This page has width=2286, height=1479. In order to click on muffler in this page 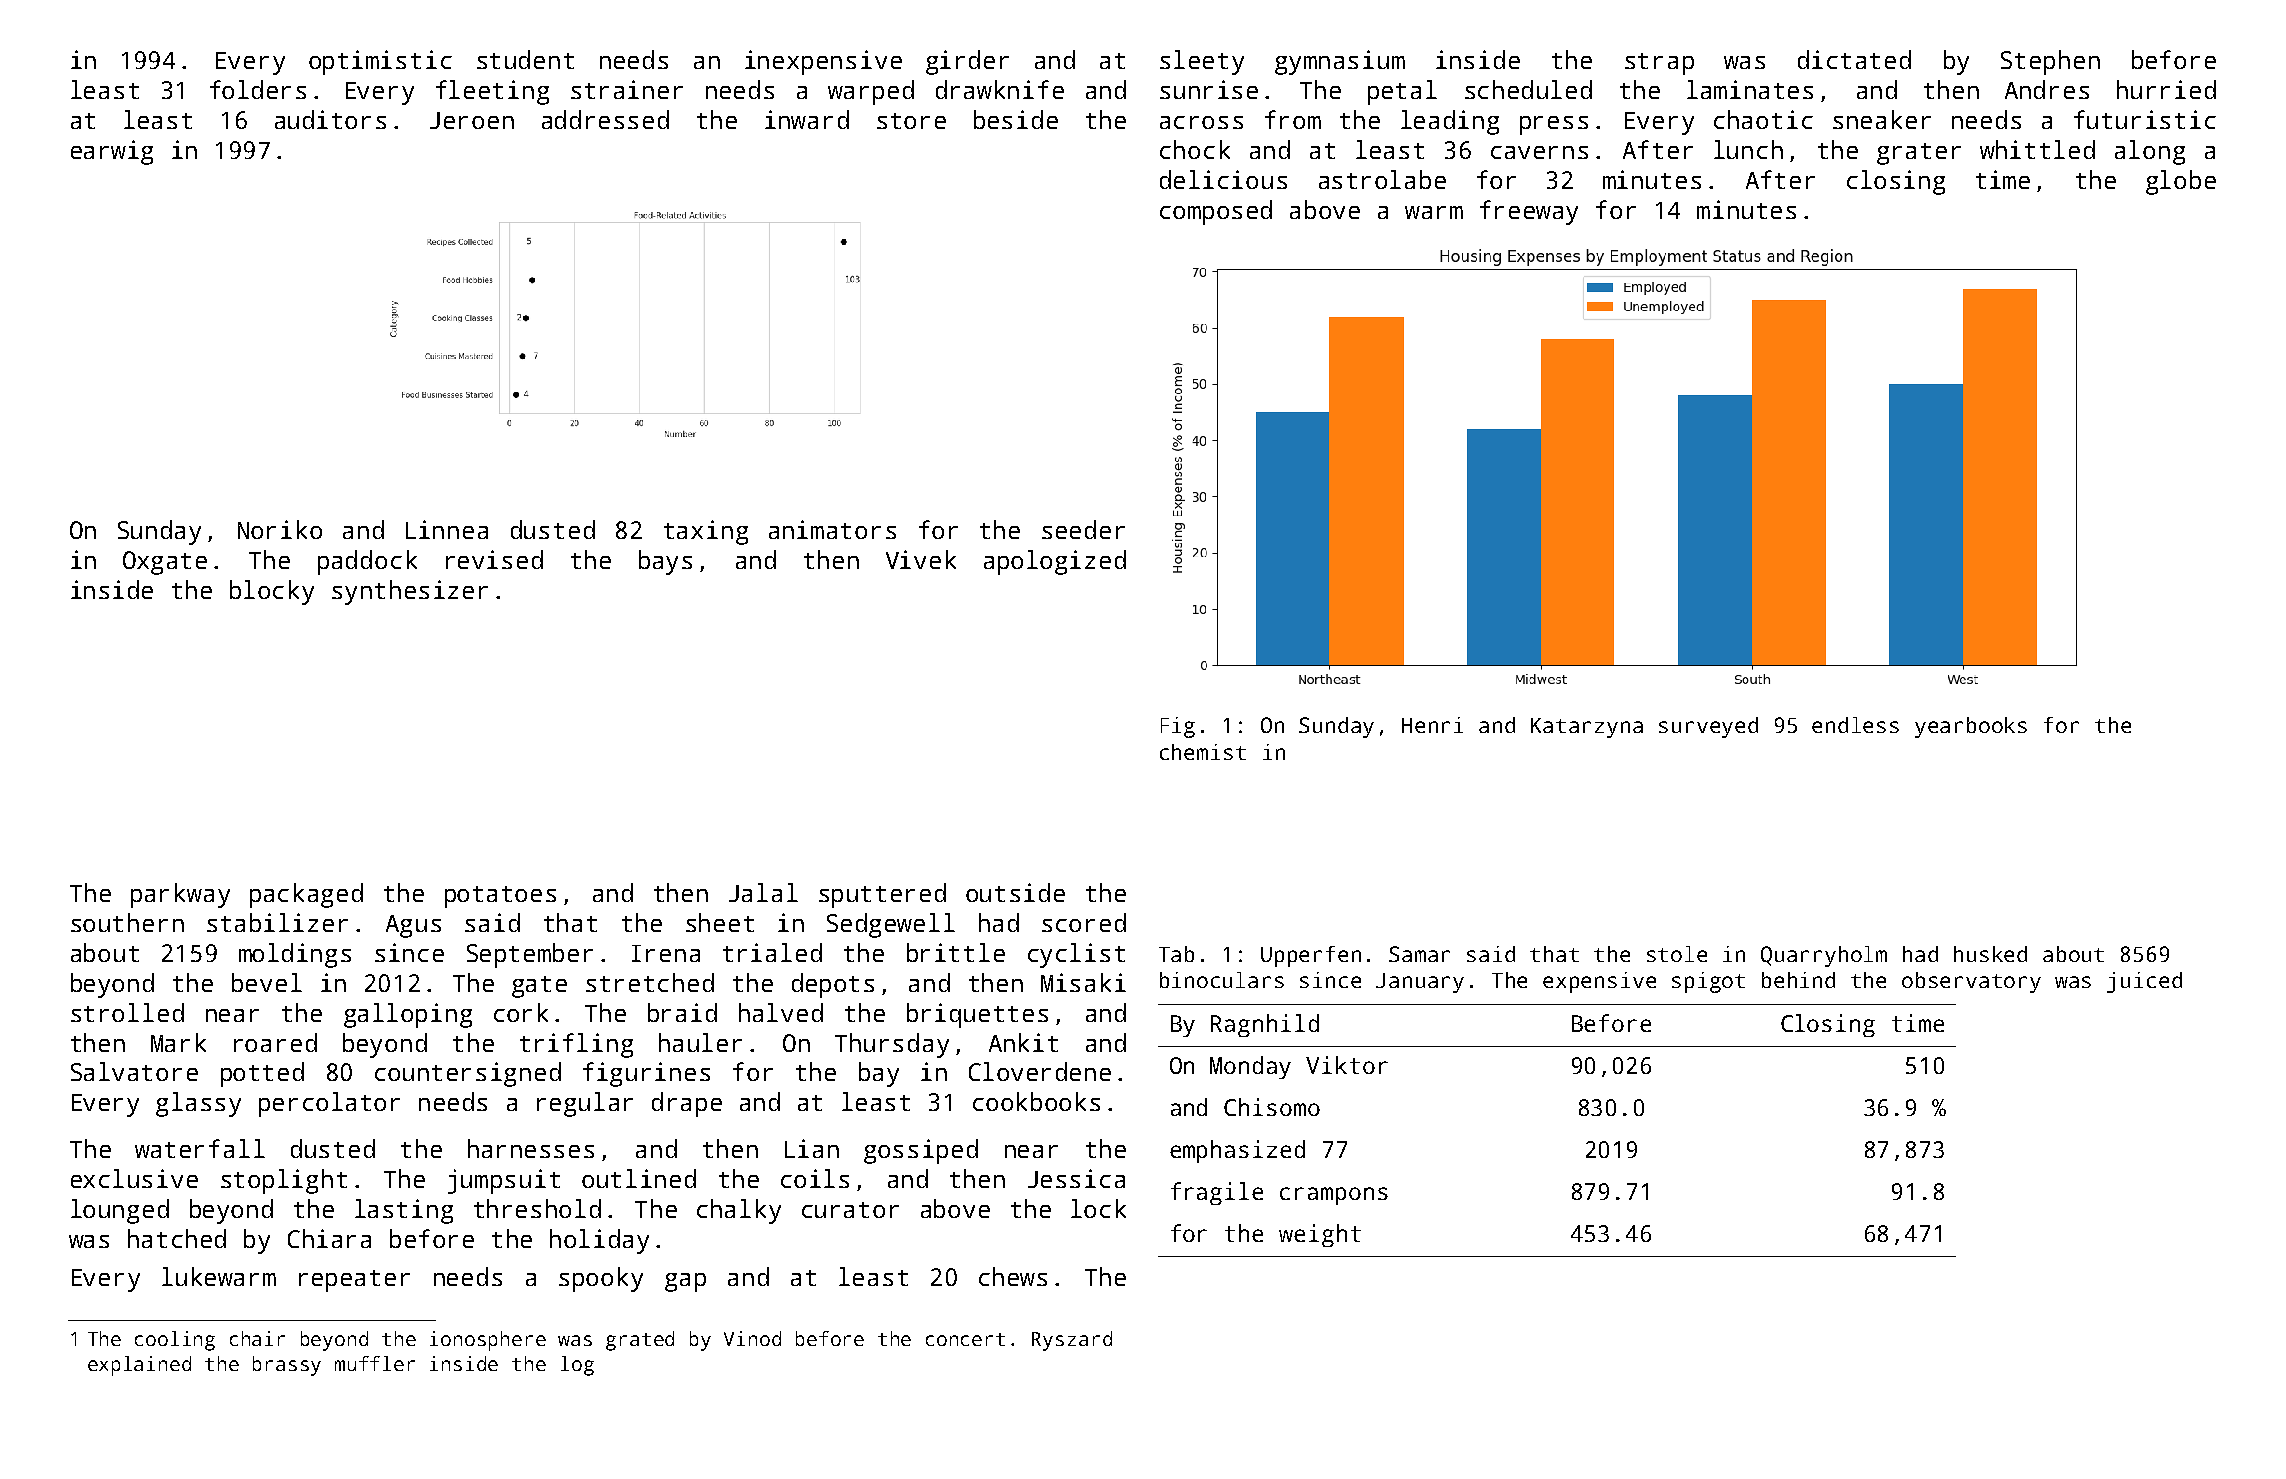, I will do `click(375, 1363)`.
